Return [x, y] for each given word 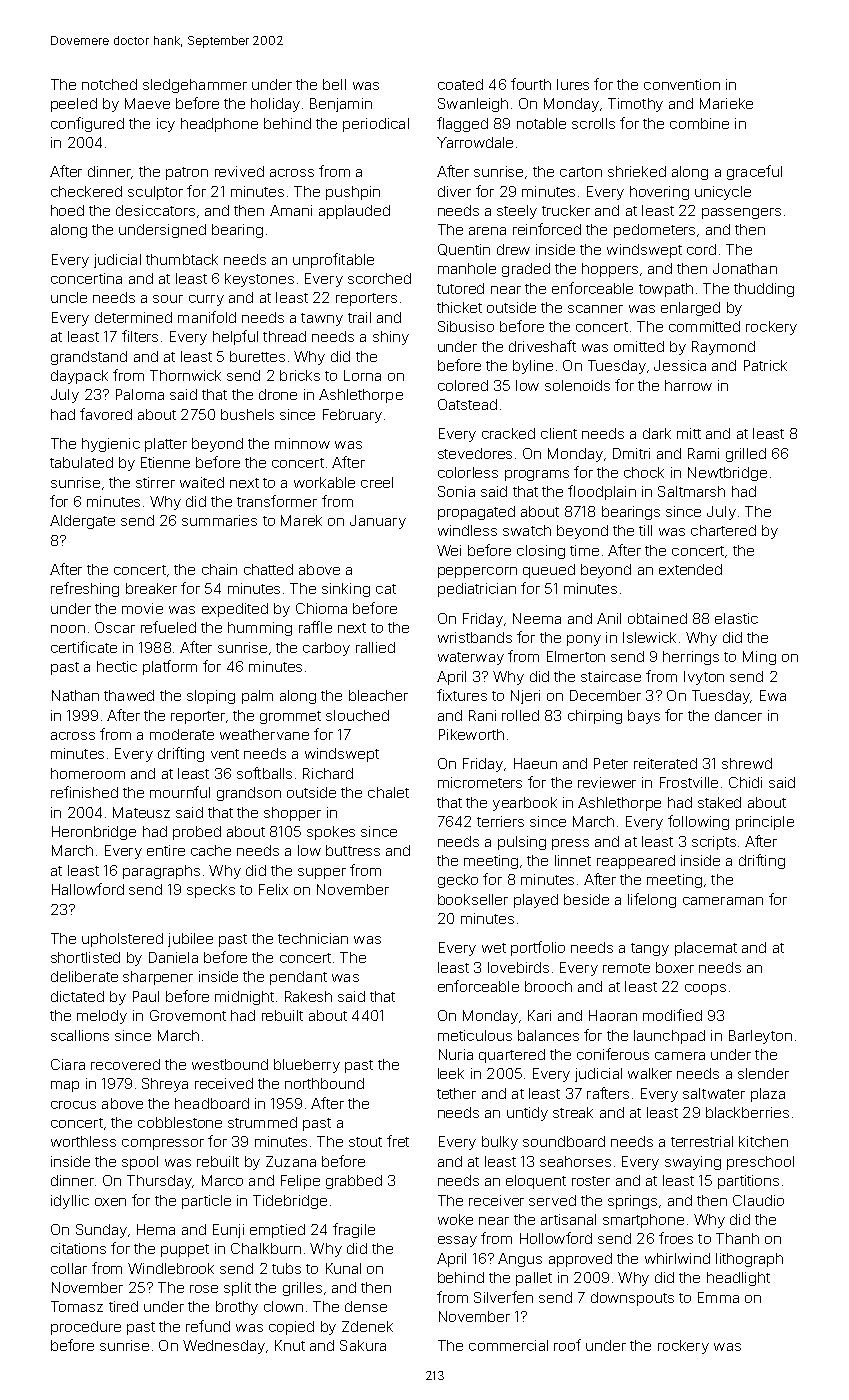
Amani [291, 210]
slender [763, 1073]
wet [494, 948]
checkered [86, 191]
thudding [764, 290]
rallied [375, 647]
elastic [736, 618]
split [237, 1289]
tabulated [81, 462]
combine [699, 123]
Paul [146, 996]
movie [142, 608]
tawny [322, 319]
